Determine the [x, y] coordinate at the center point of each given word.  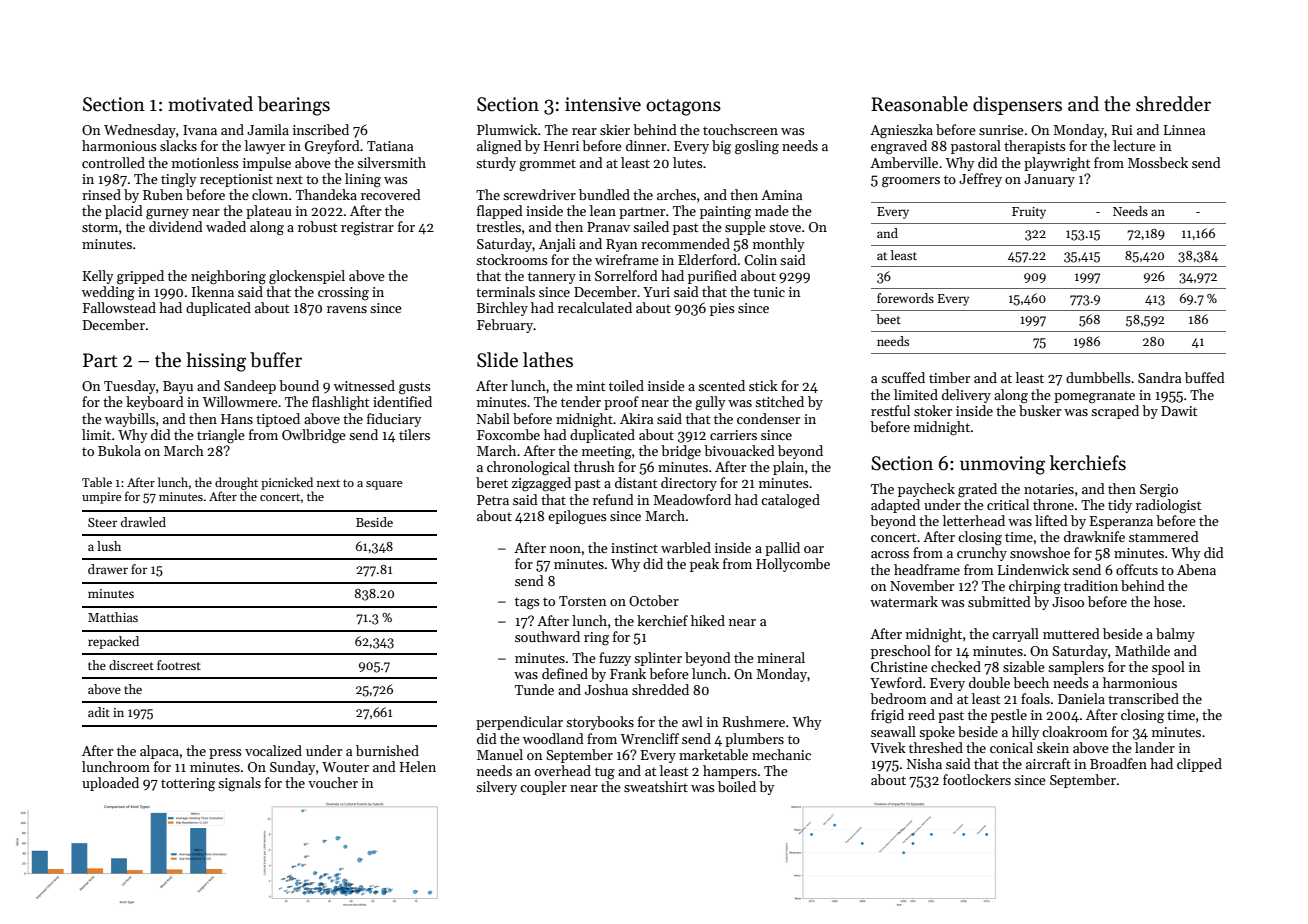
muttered [1071, 633]
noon [565, 549]
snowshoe [1040, 552]
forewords [905, 298]
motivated [210, 104]
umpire [101, 498]
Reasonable [919, 104]
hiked [708, 620]
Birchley [502, 309]
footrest [179, 665]
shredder [1173, 104]
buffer [276, 360]
